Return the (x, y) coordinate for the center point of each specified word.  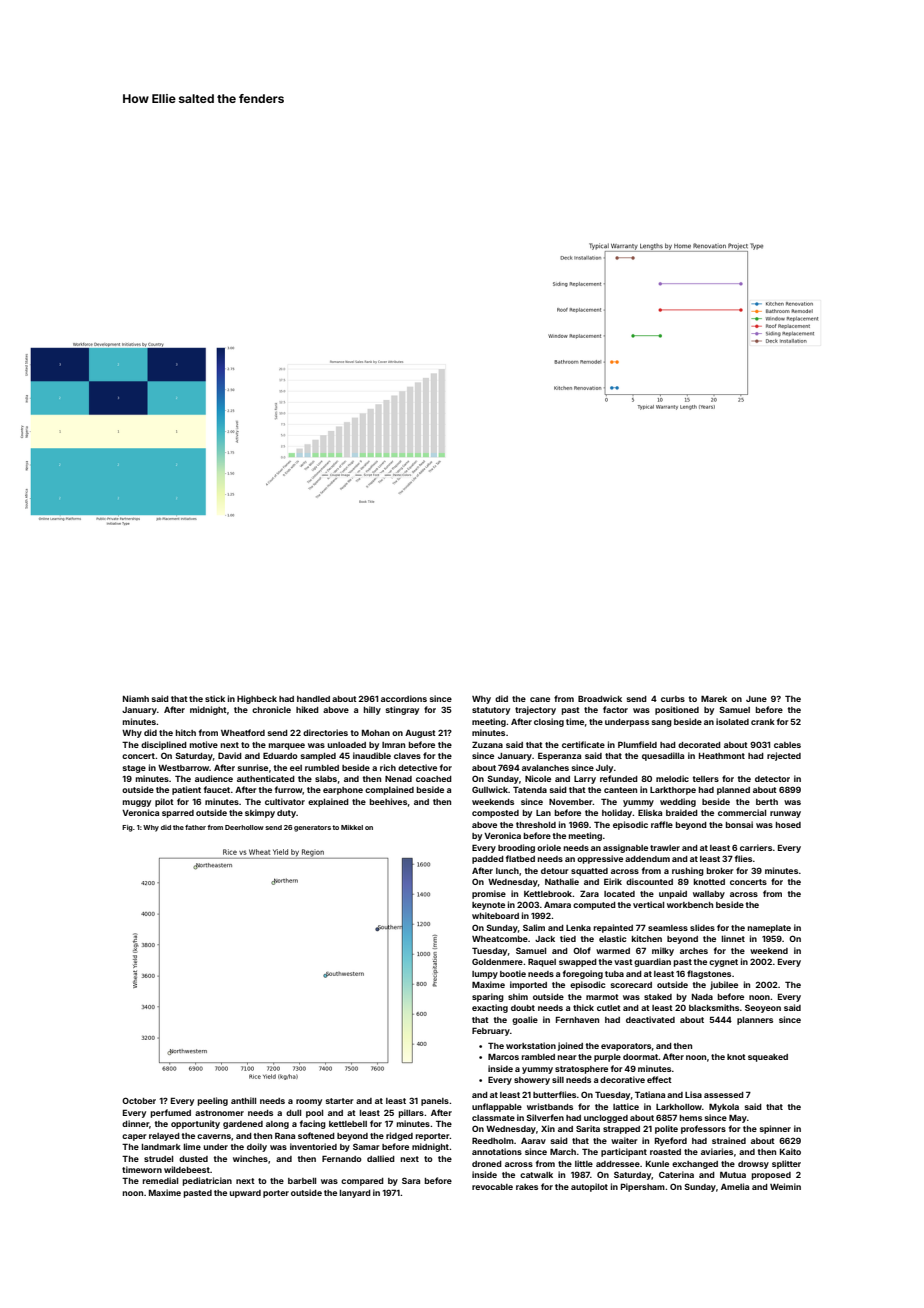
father (195, 827)
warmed (613, 951)
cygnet (723, 963)
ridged (399, 1136)
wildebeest (187, 1169)
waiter (624, 1140)
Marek (714, 699)
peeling (213, 1101)
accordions (404, 698)
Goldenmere (497, 961)
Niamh (136, 698)
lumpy (485, 975)
